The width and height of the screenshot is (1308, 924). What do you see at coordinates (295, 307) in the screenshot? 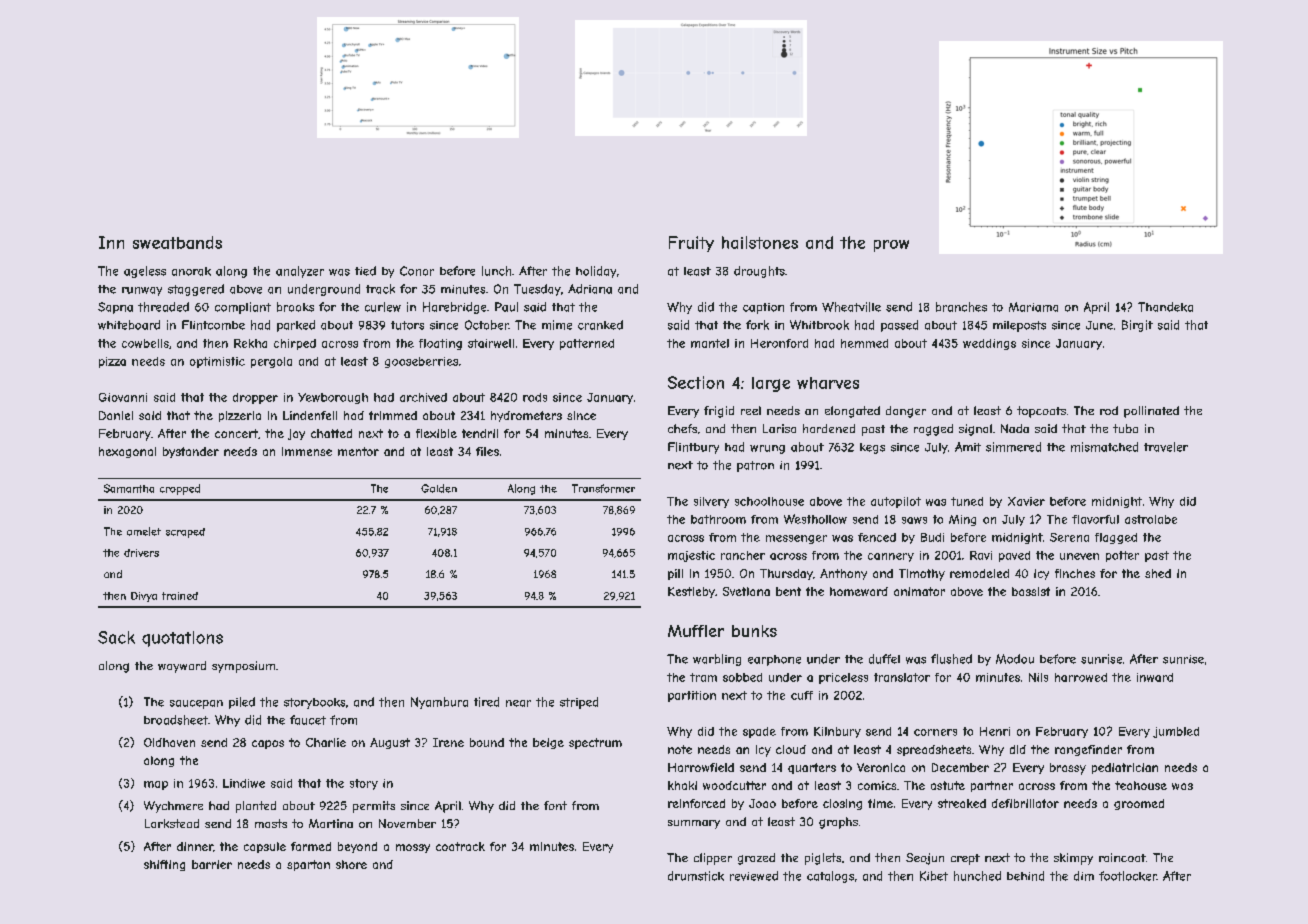
I see `brooks` at bounding box center [295, 307].
